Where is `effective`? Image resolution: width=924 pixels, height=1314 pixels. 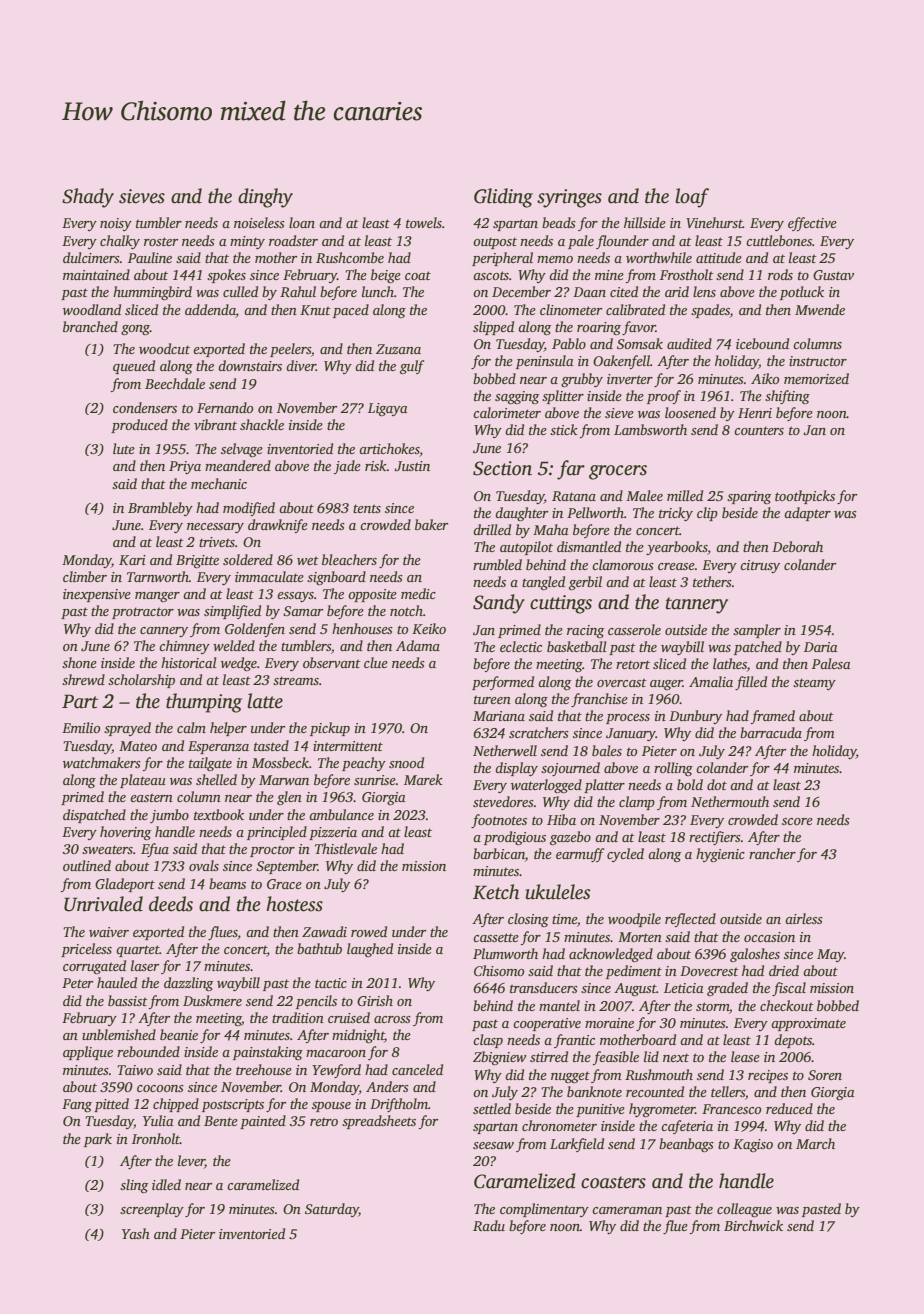
effective is located at coordinates (812, 224).
